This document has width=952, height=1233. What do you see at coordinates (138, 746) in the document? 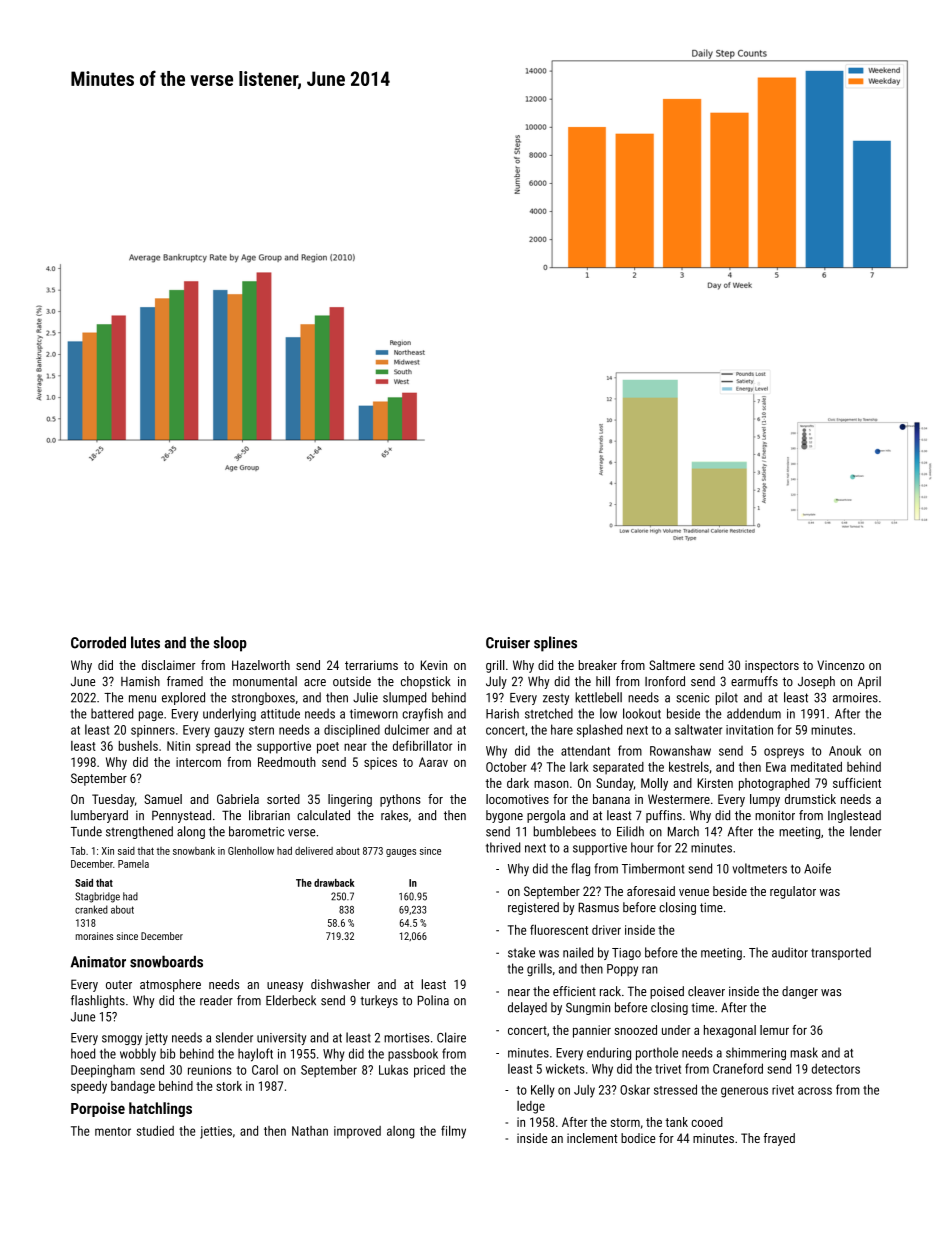
I see `bushels` at bounding box center [138, 746].
